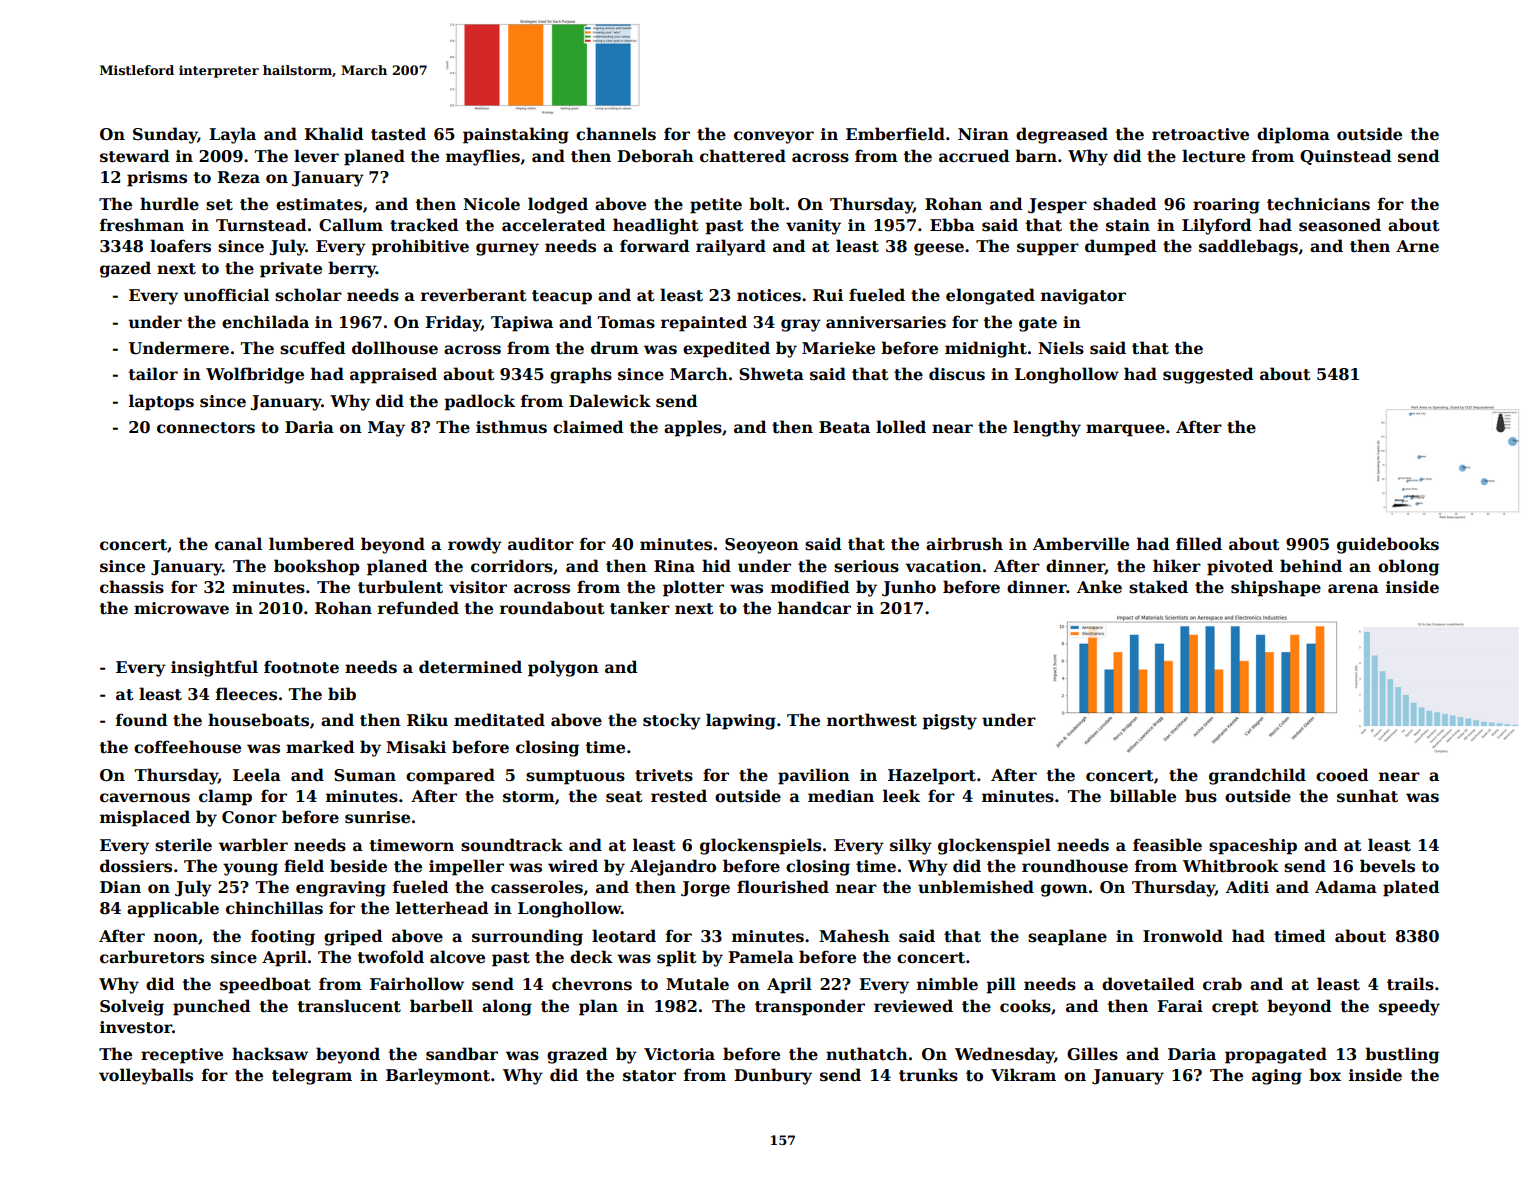 The image size is (1539, 1189). Describe the element at coordinates (1200, 134) in the screenshot. I see `retroactive` at that location.
